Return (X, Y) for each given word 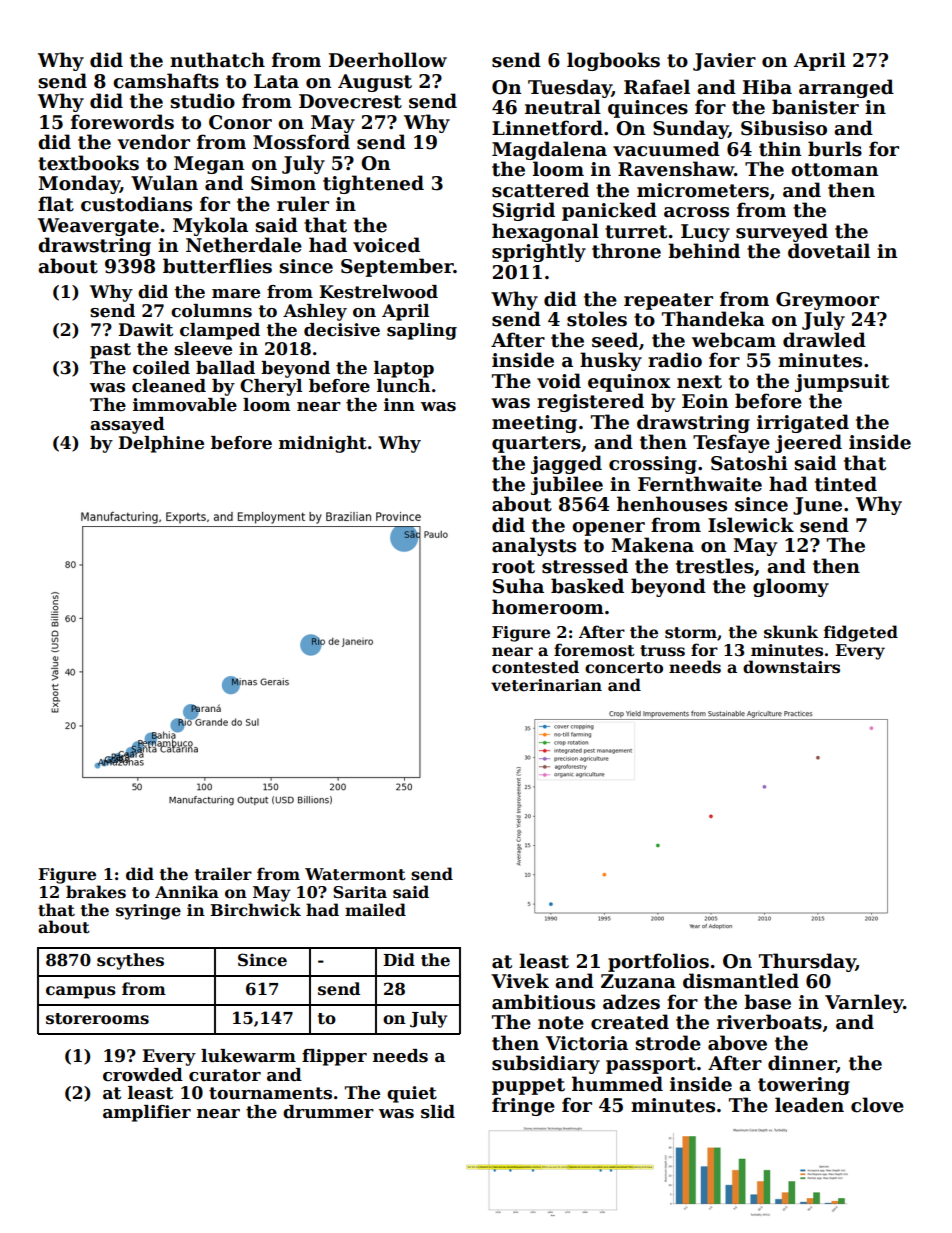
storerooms (97, 1019)
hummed (617, 1084)
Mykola (210, 226)
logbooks (613, 61)
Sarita (360, 892)
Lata (276, 81)
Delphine (161, 444)
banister (815, 107)
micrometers (703, 190)
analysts (534, 546)
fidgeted (861, 633)
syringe (148, 912)
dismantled (741, 981)
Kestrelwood (378, 292)
